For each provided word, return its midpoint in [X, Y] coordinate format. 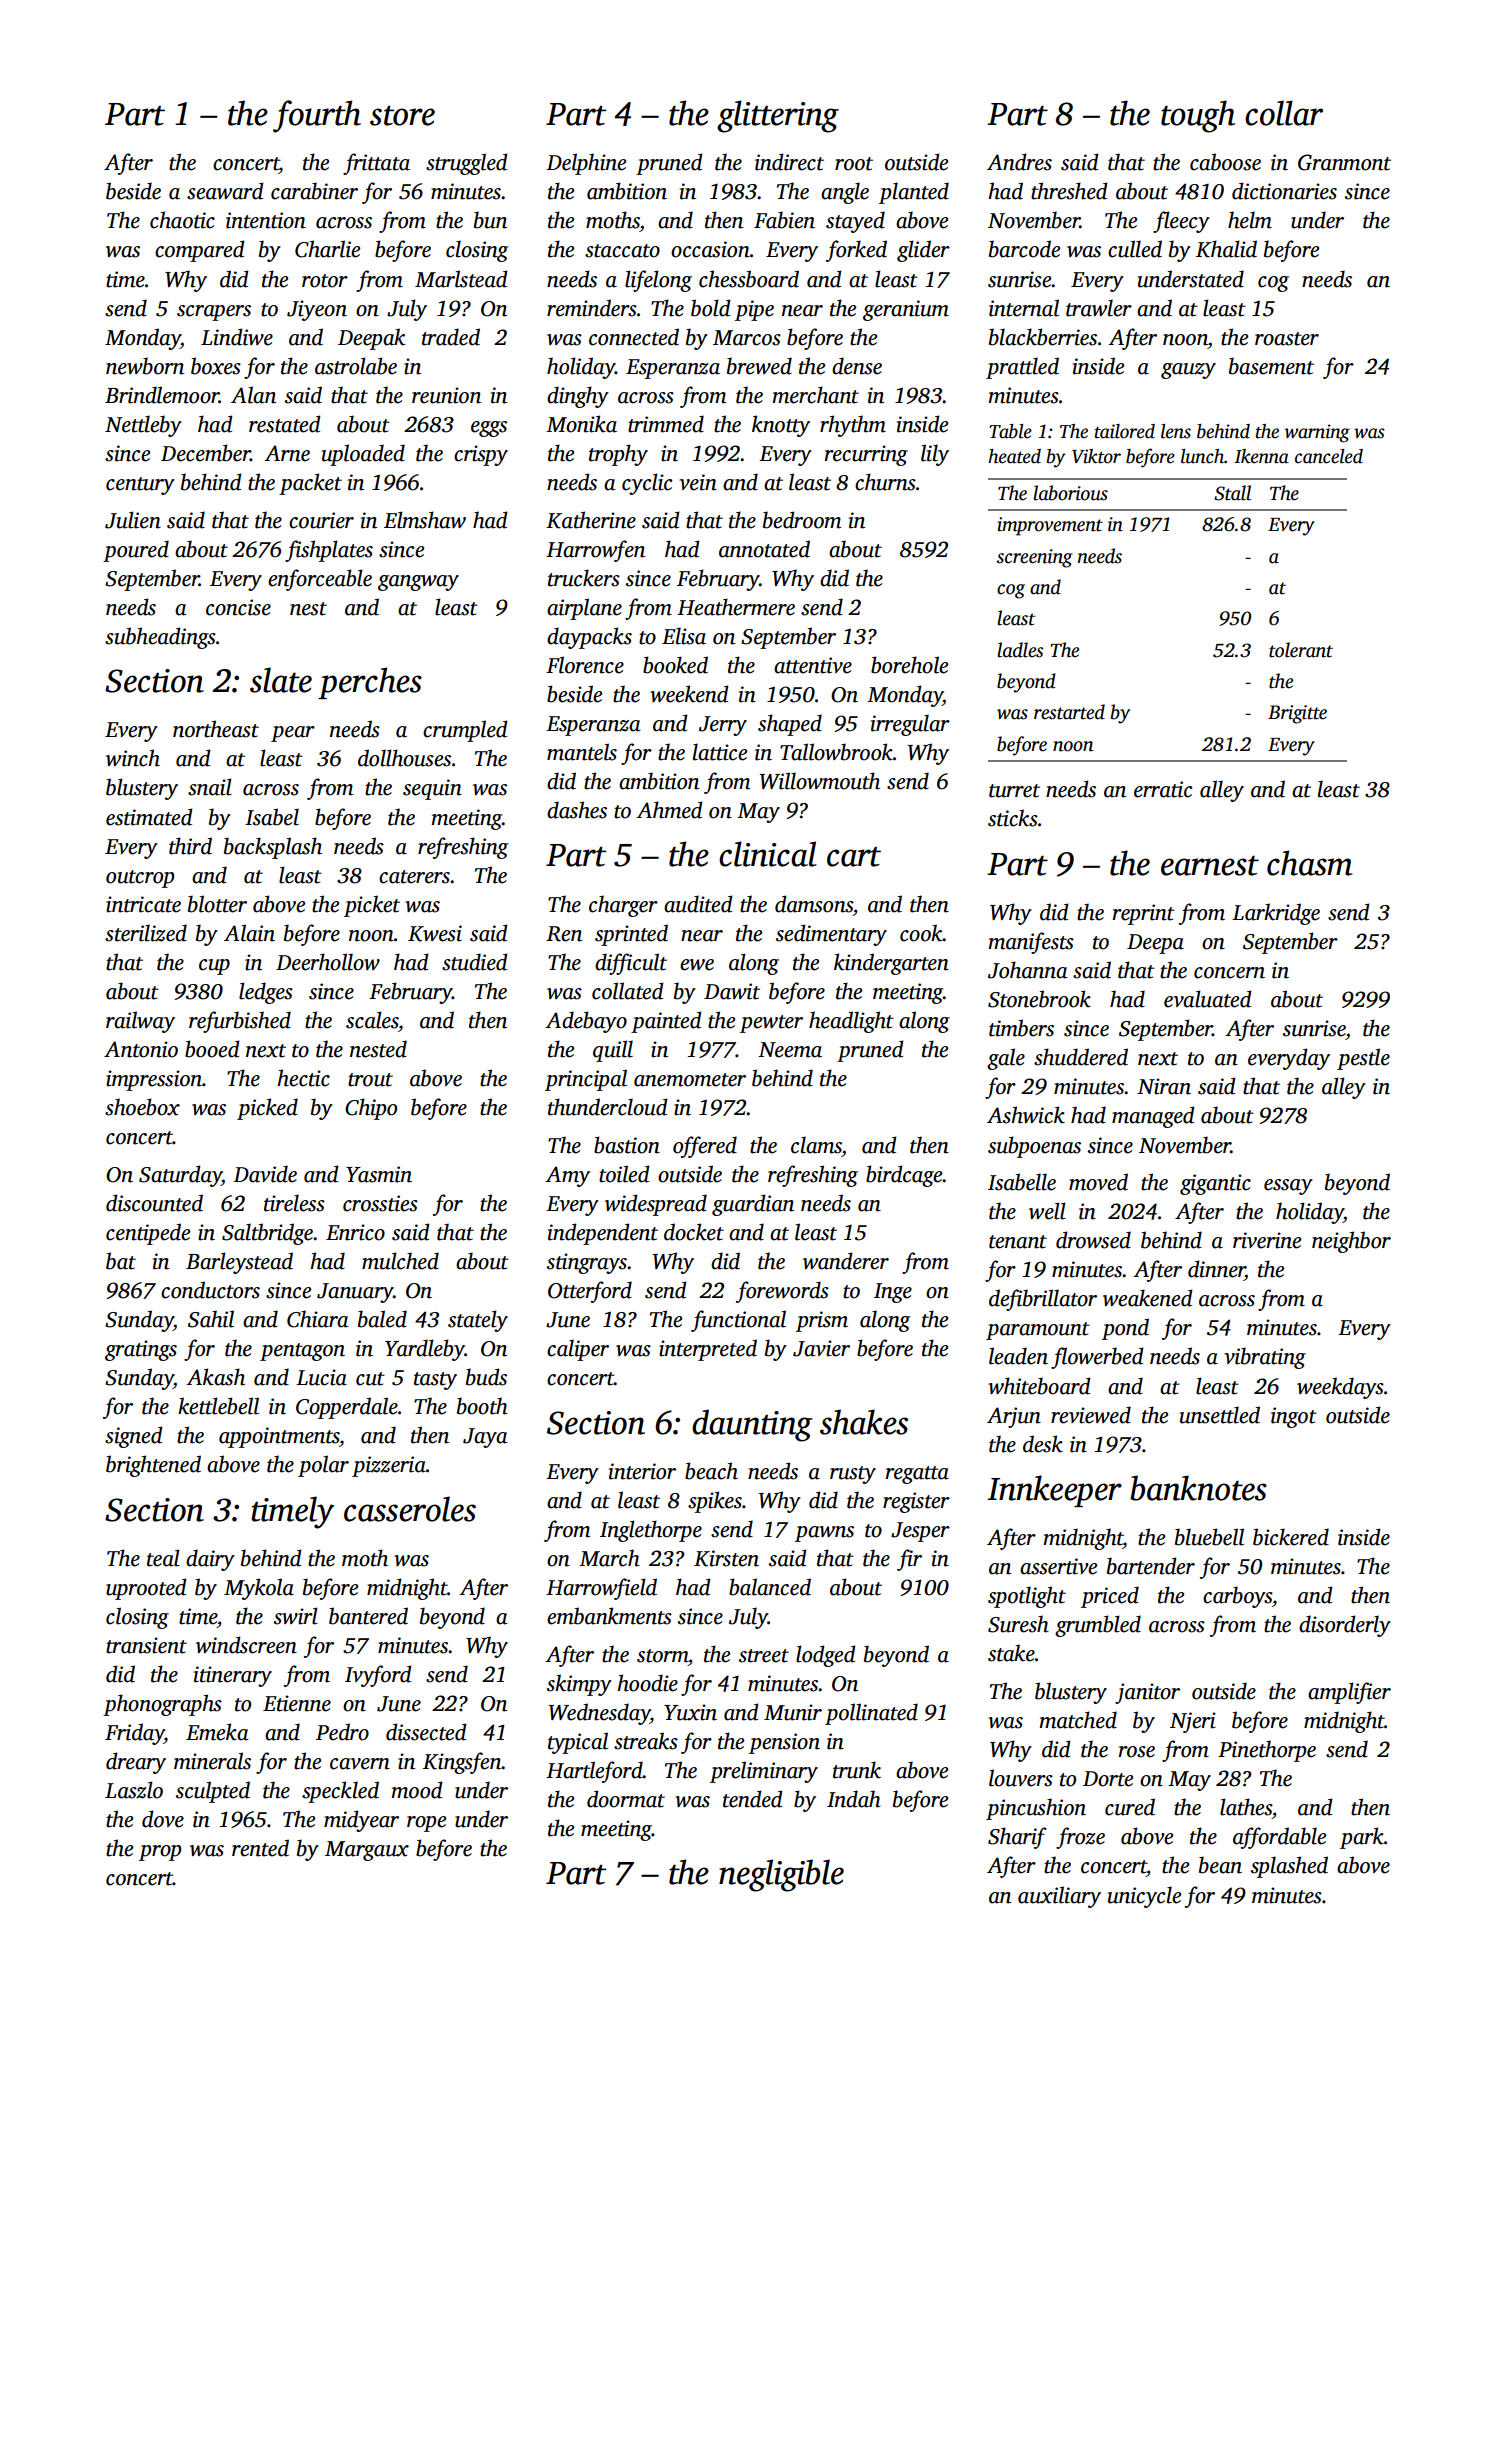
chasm [1310, 863]
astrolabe [356, 366]
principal [586, 1080]
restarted [1069, 712]
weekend [689, 694]
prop [160, 1853]
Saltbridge [267, 1234]
